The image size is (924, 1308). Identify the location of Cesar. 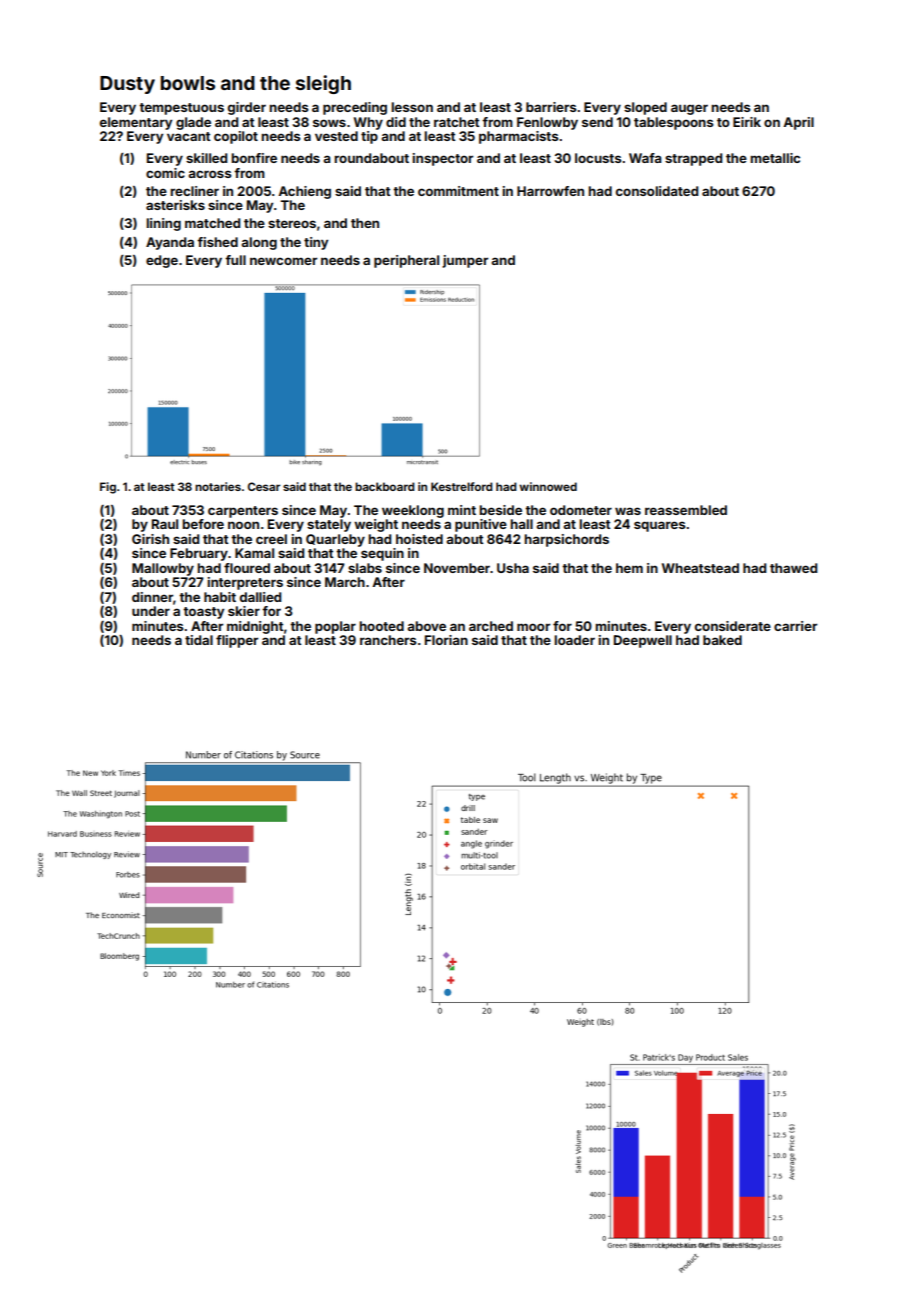
(264, 486).
